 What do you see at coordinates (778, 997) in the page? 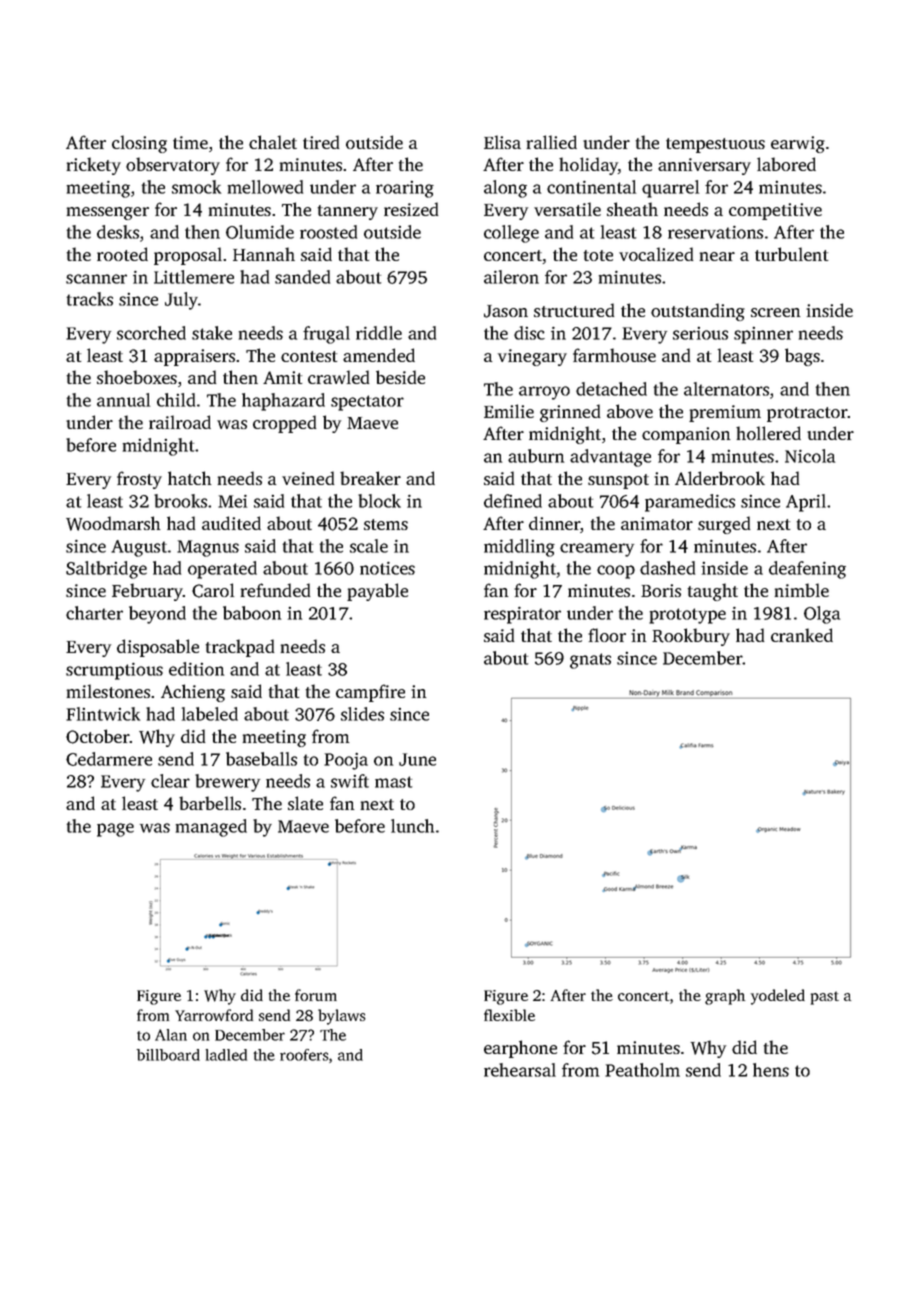
I see `yodeled` at bounding box center [778, 997].
